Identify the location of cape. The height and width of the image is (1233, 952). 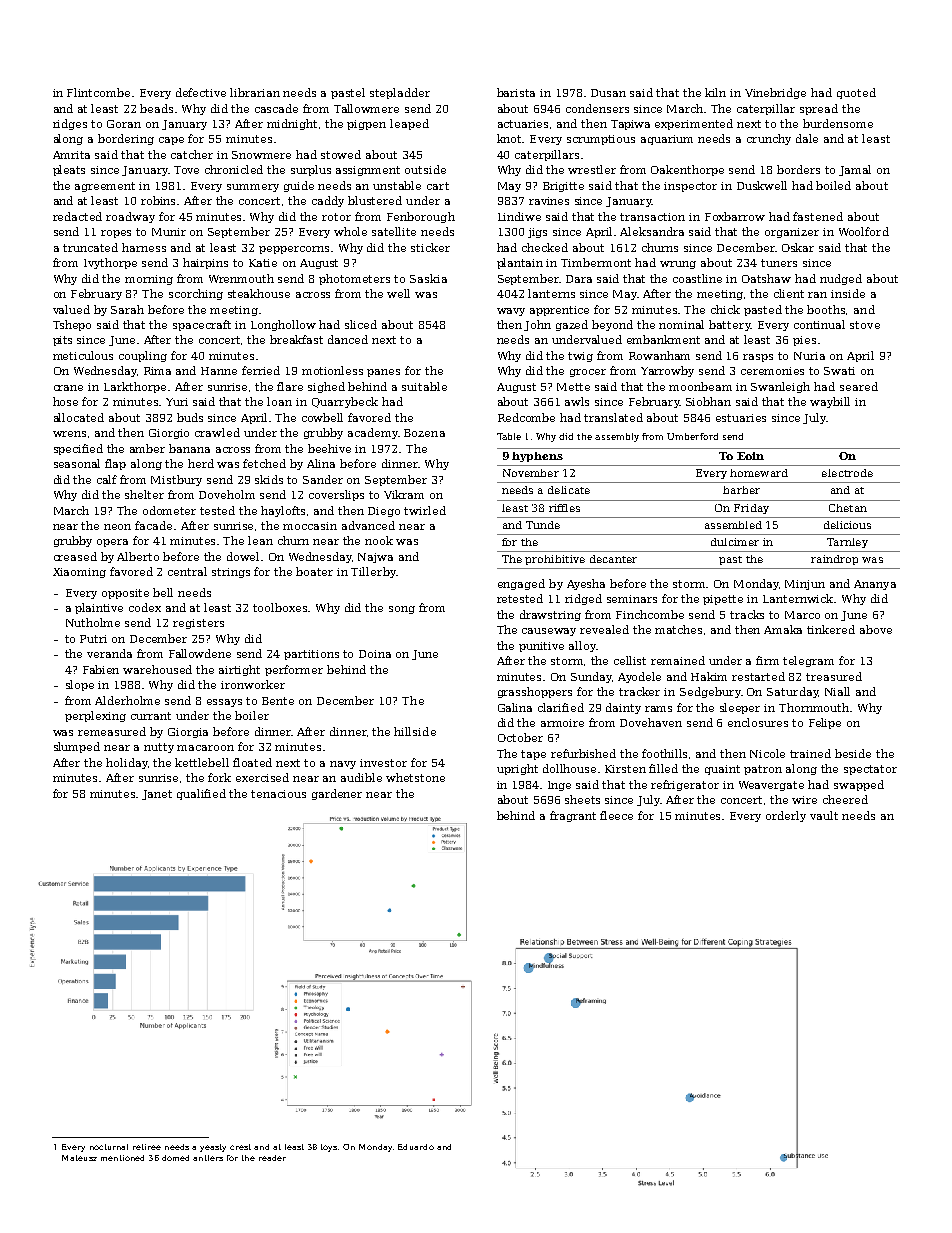
(171, 141).
